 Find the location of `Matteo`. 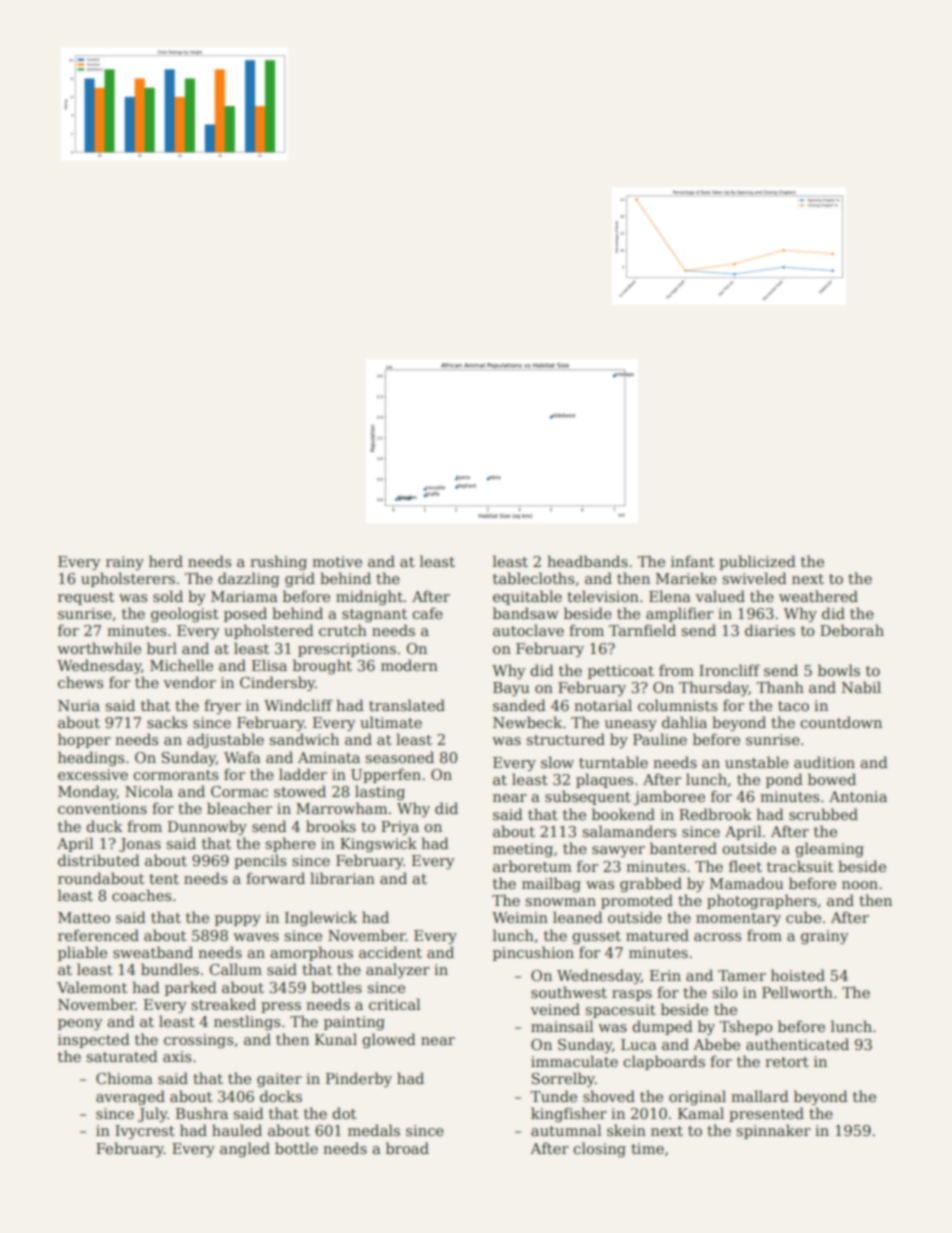

Matteo is located at coordinates (84, 917).
